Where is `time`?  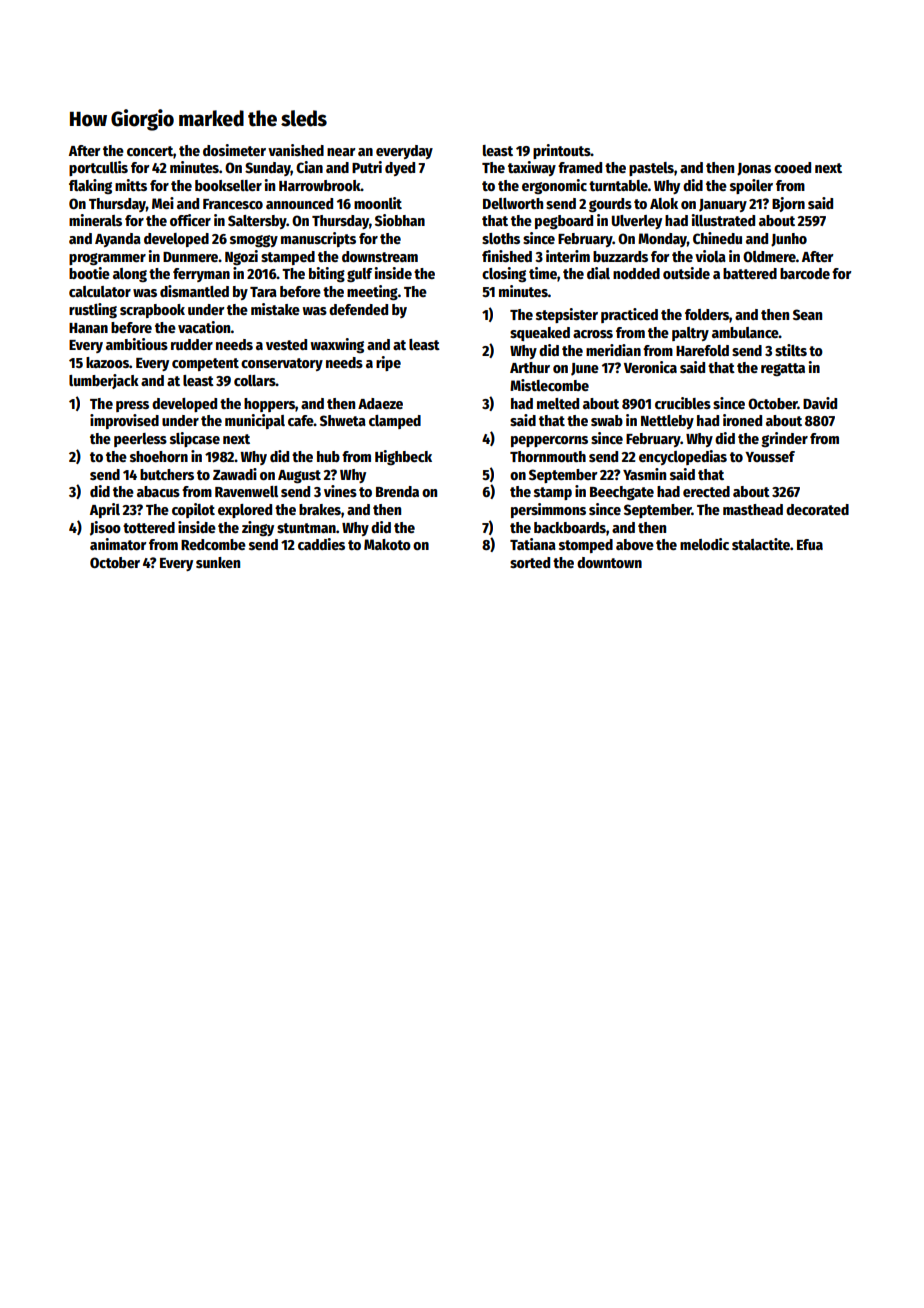 time is located at coordinates (543, 273).
